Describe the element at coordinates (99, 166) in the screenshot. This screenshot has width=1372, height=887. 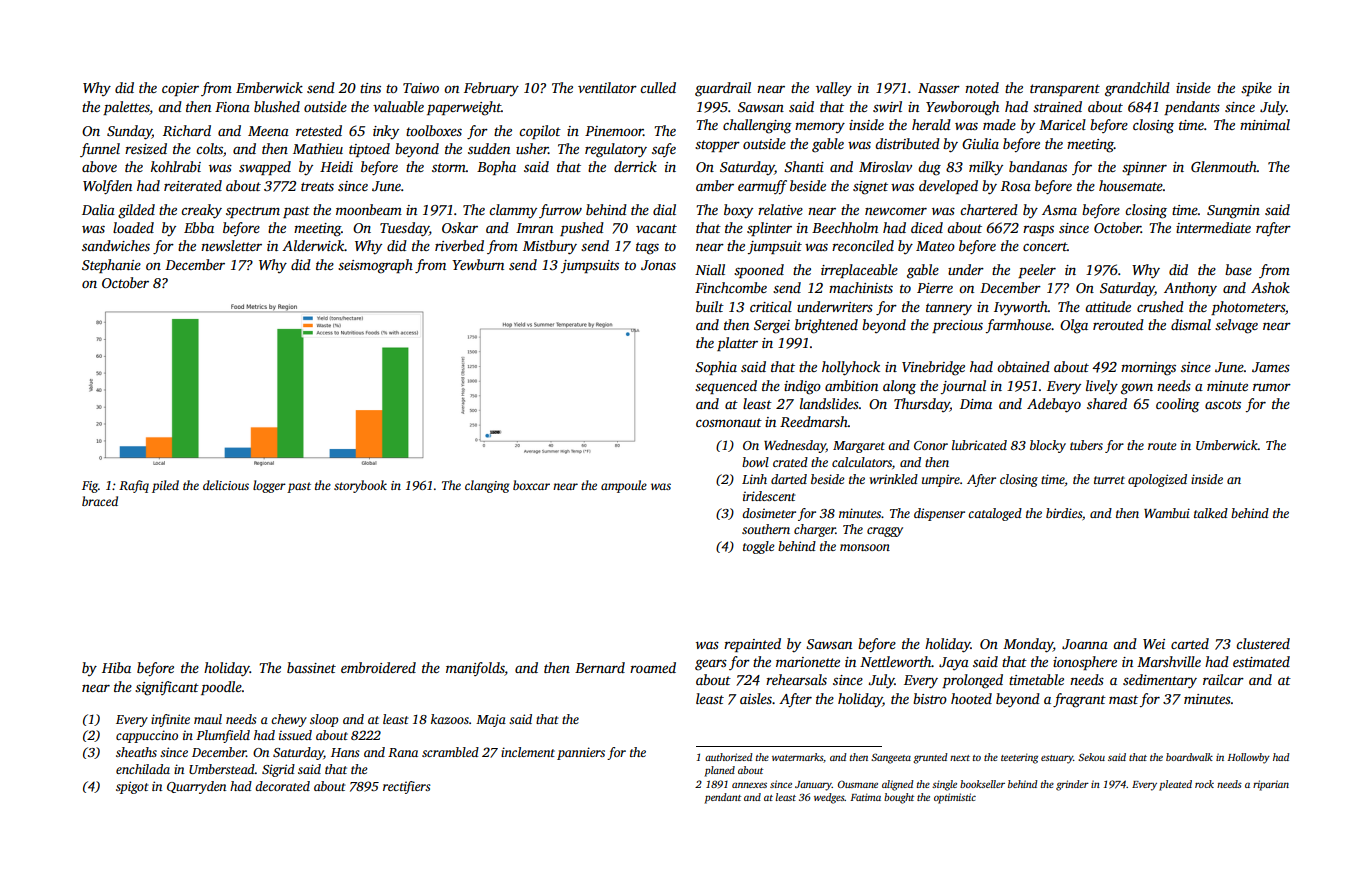
I see `above` at that location.
